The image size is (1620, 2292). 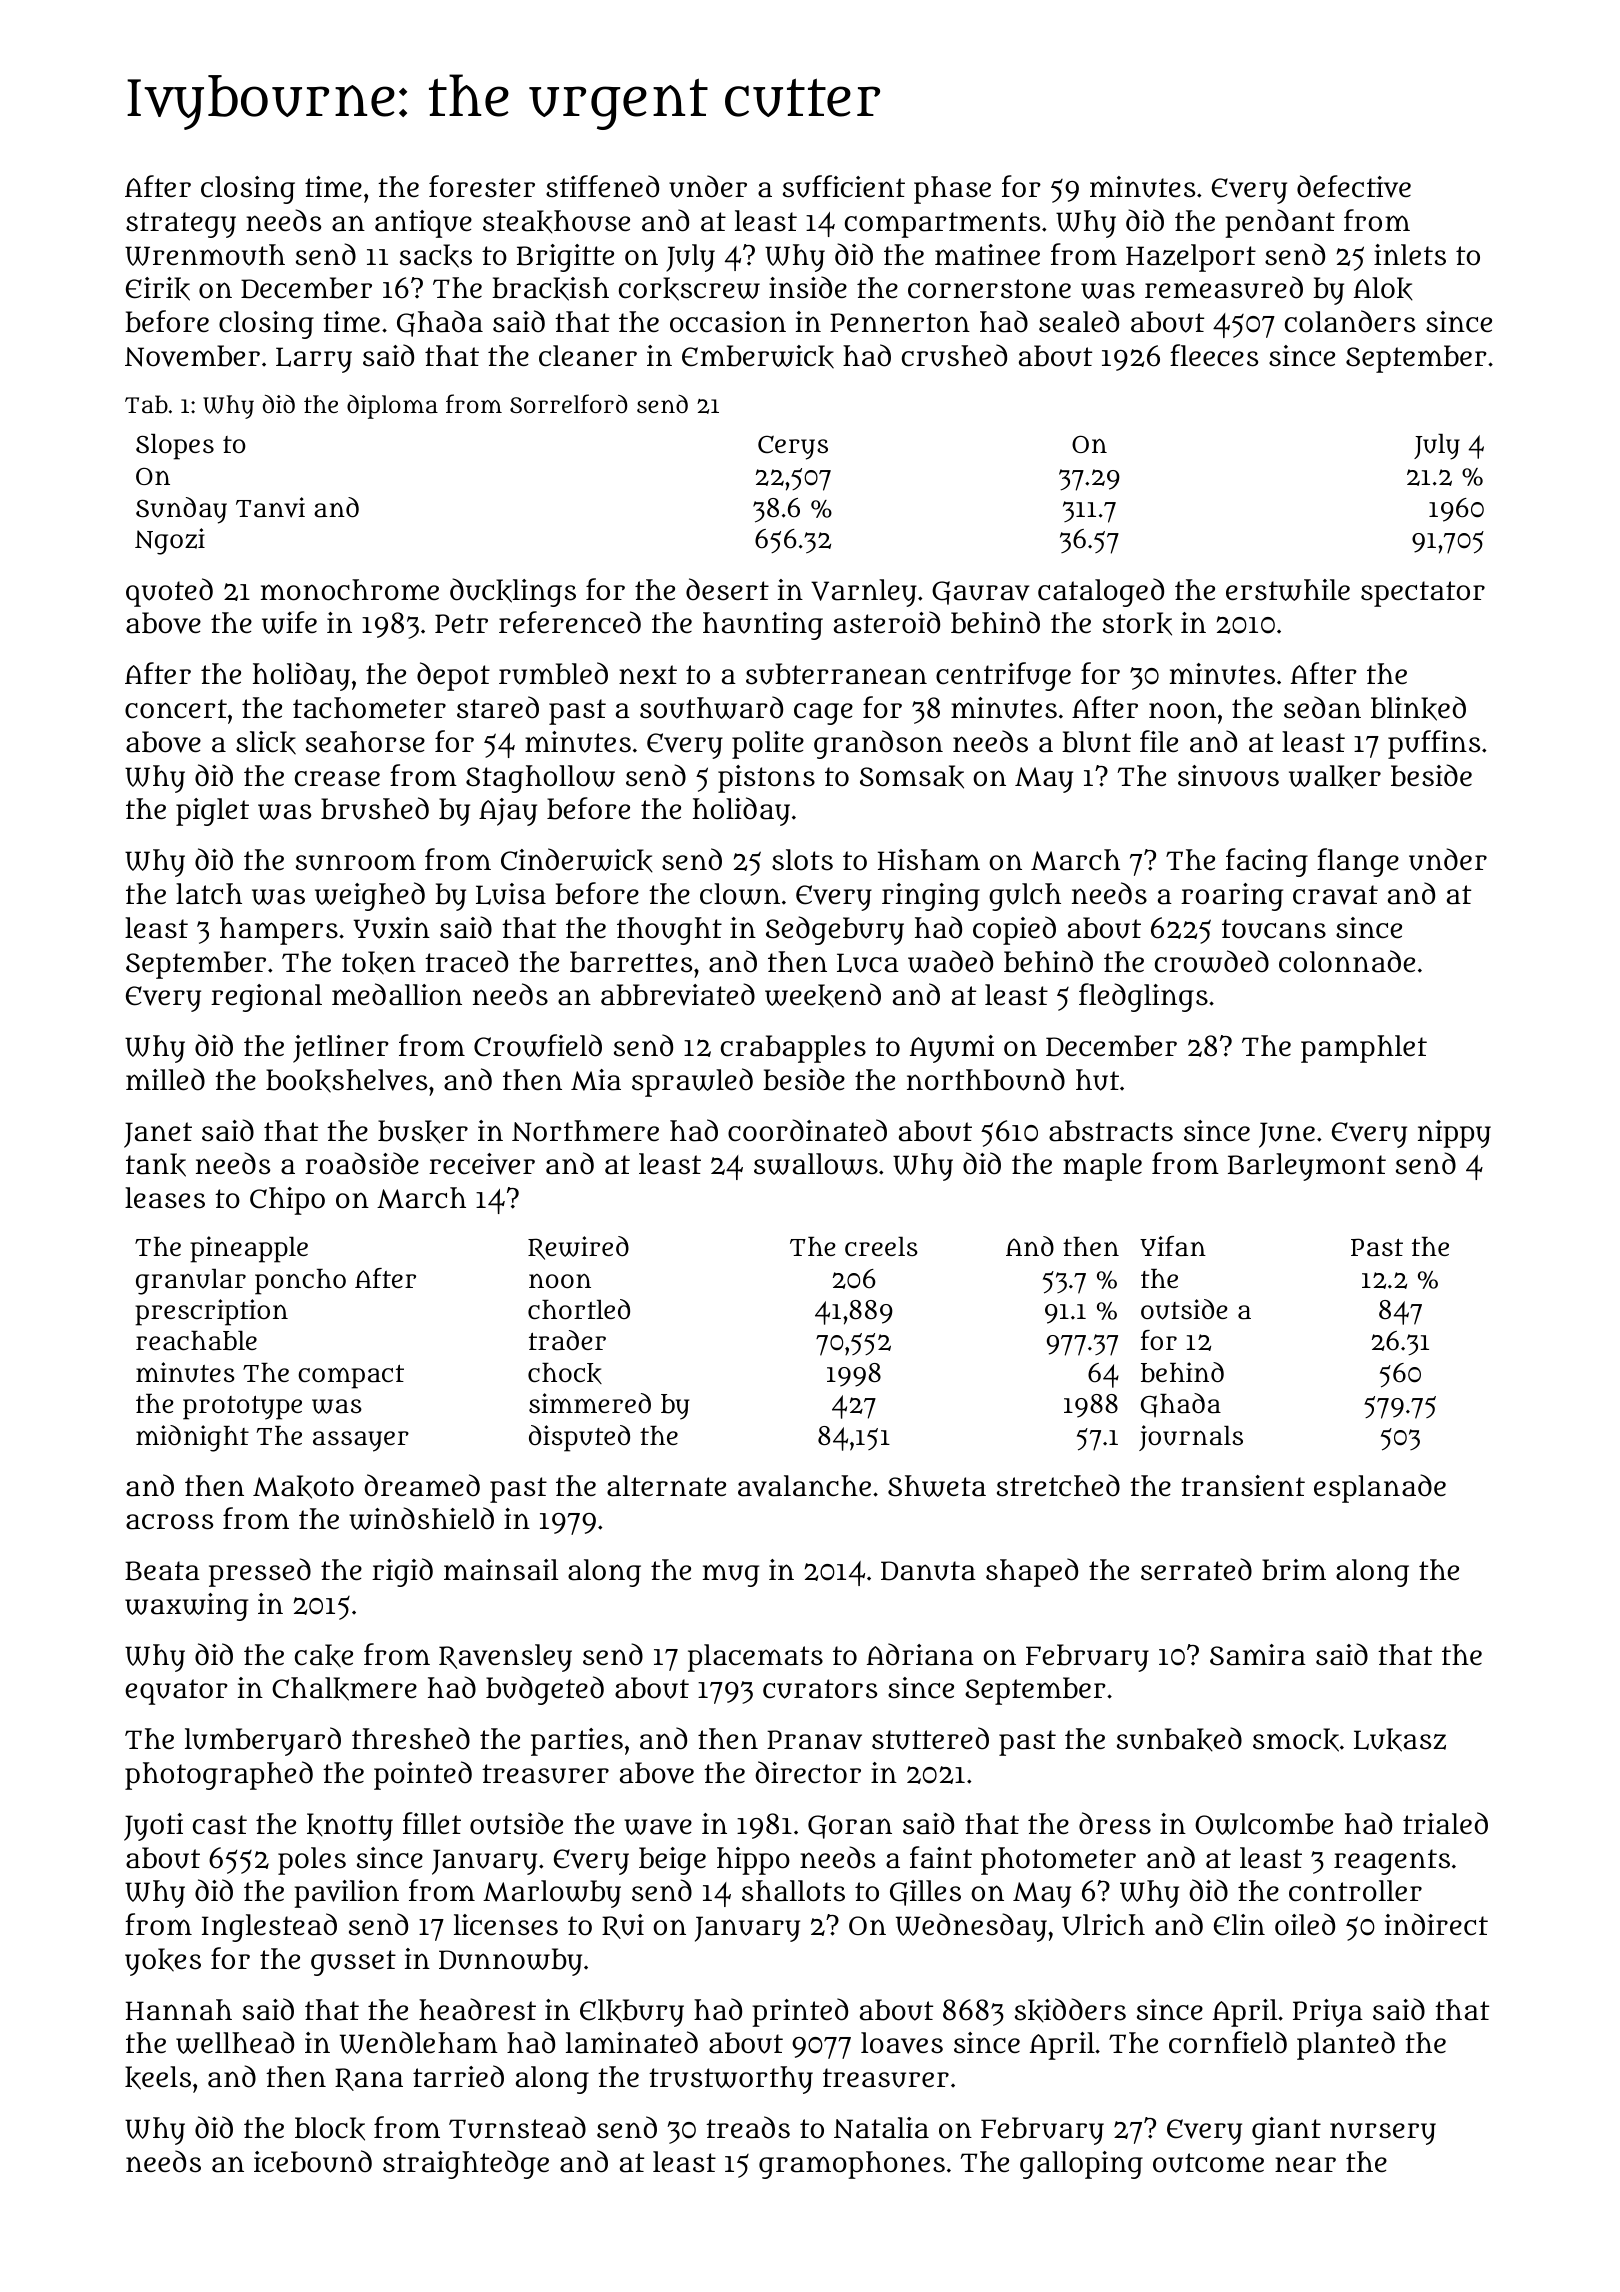 What do you see at coordinates (1137, 624) in the screenshot?
I see `stork` at bounding box center [1137, 624].
